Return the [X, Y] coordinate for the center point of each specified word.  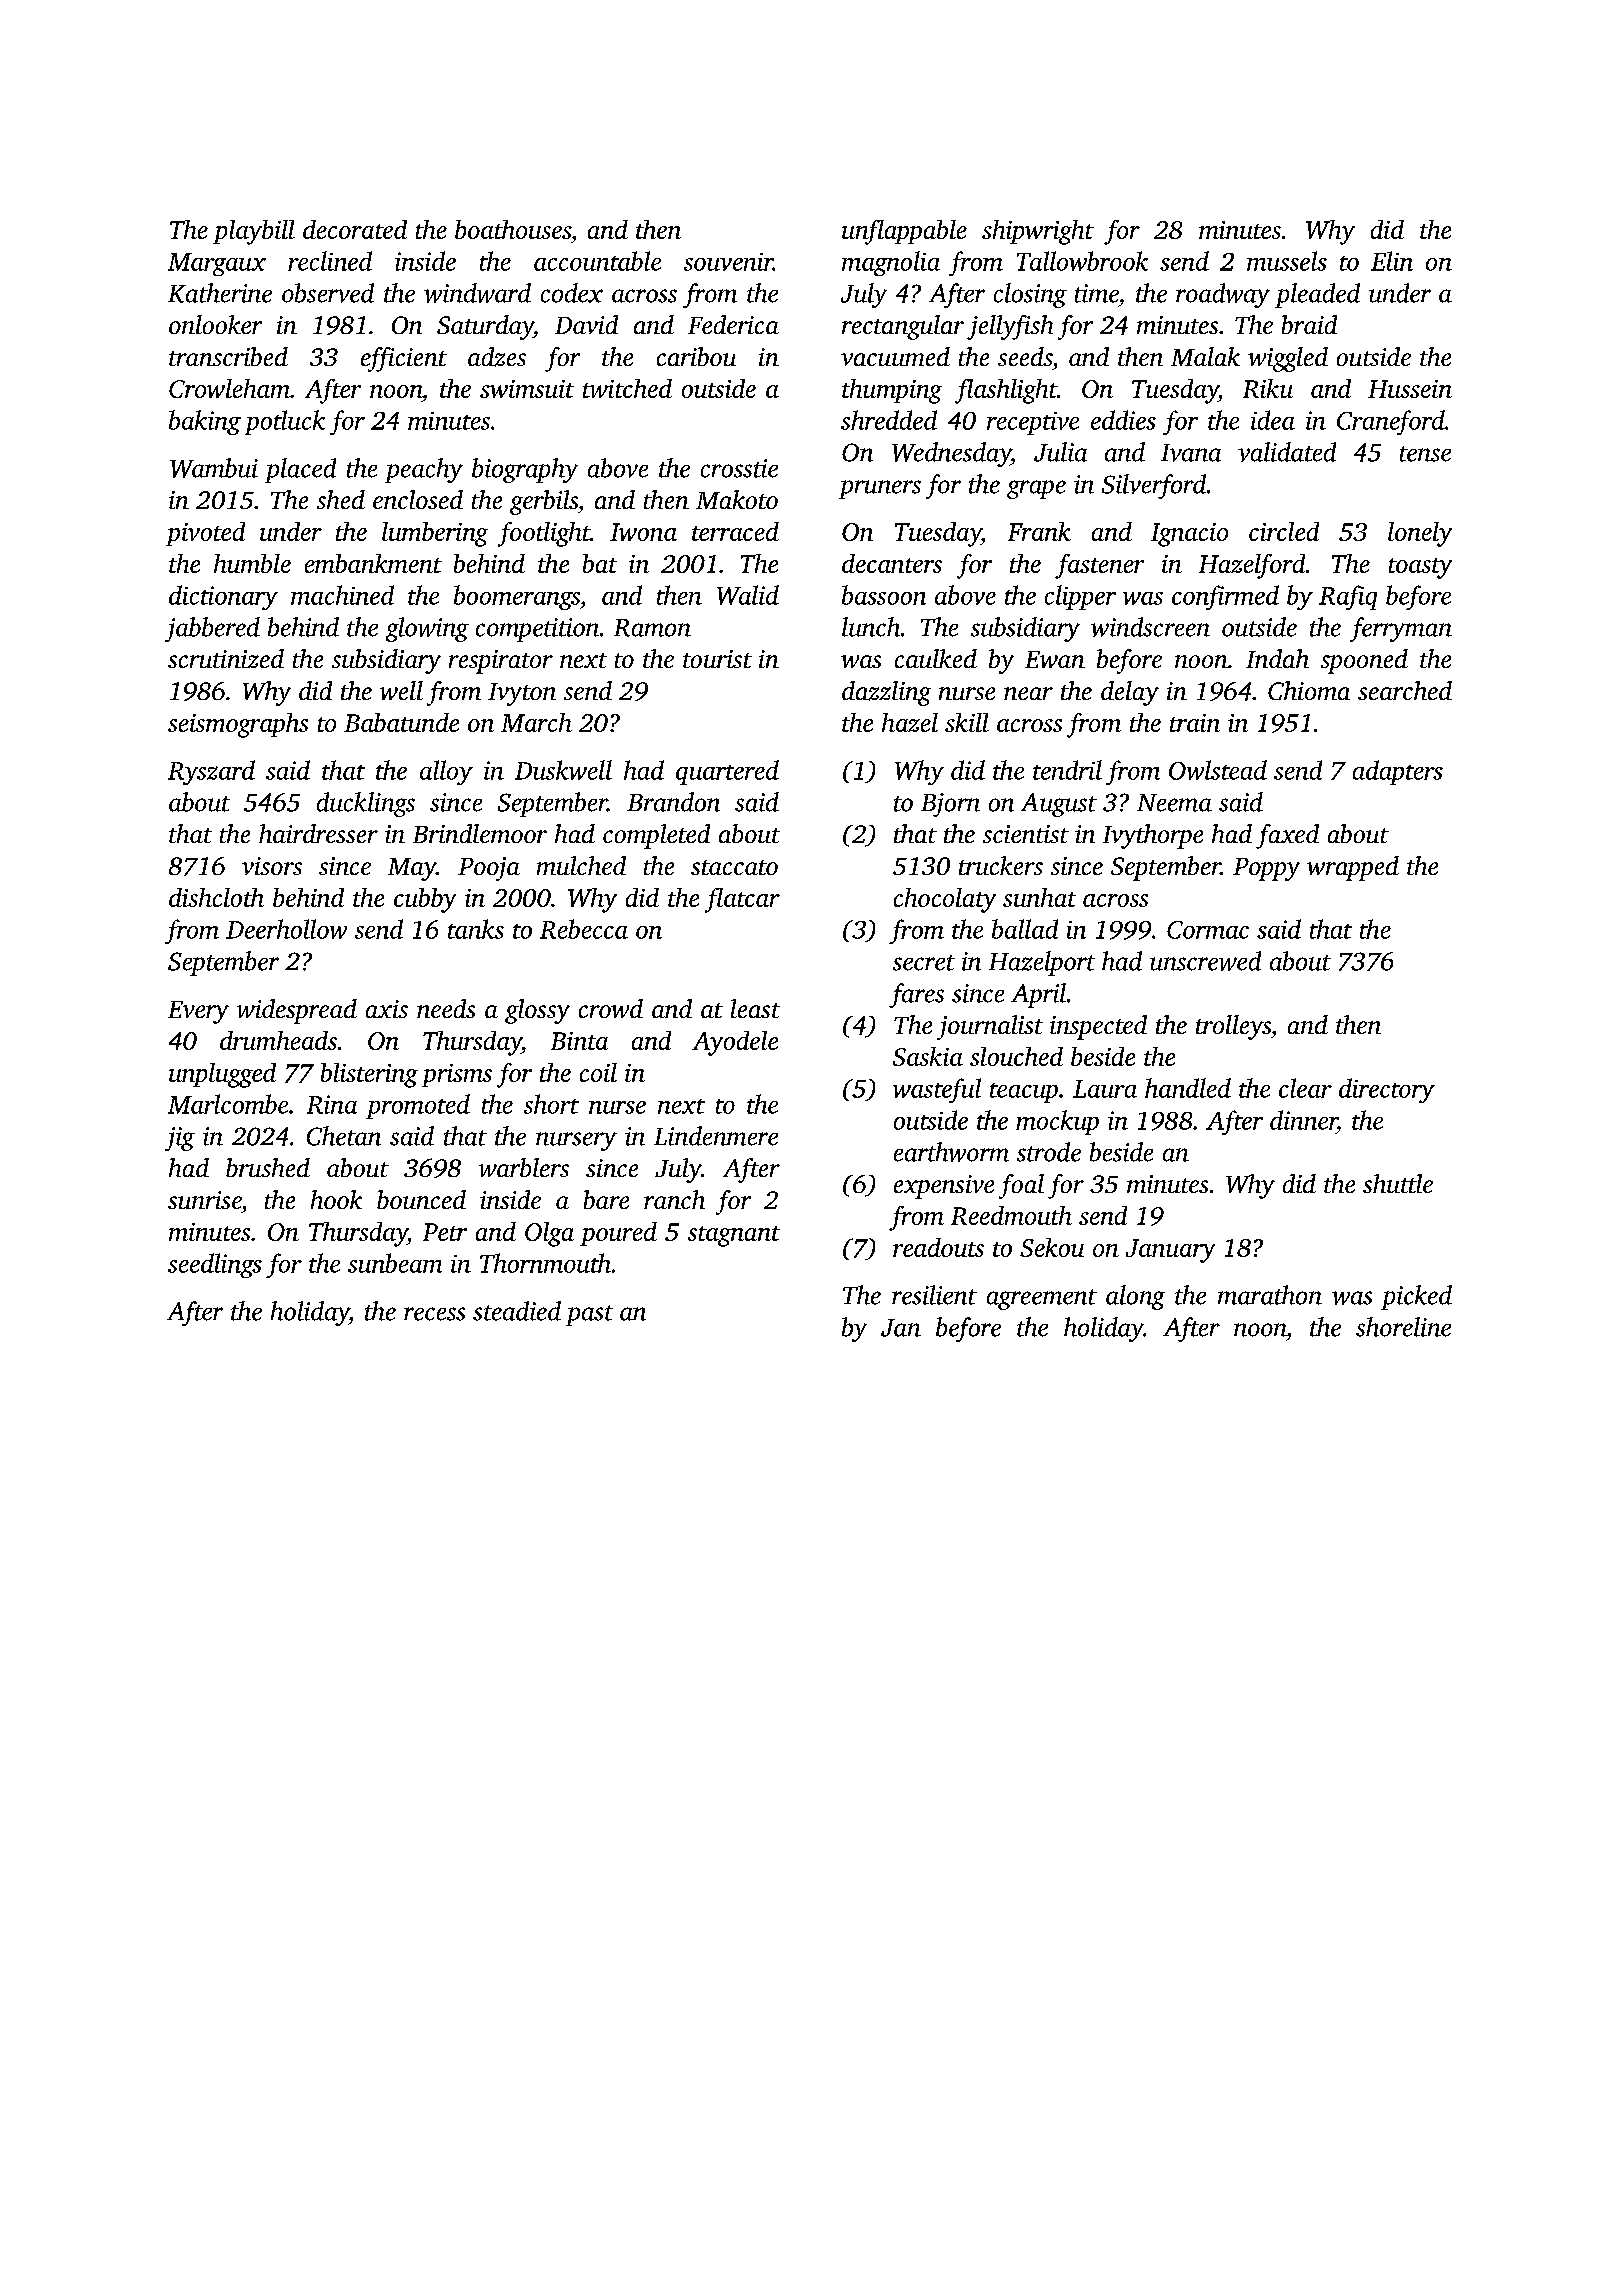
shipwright [1038, 232]
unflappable [904, 232]
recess [434, 1314]
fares [916, 995]
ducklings [366, 804]
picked [1416, 1297]
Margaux [217, 264]
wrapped [1353, 868]
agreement [1042, 1299]
